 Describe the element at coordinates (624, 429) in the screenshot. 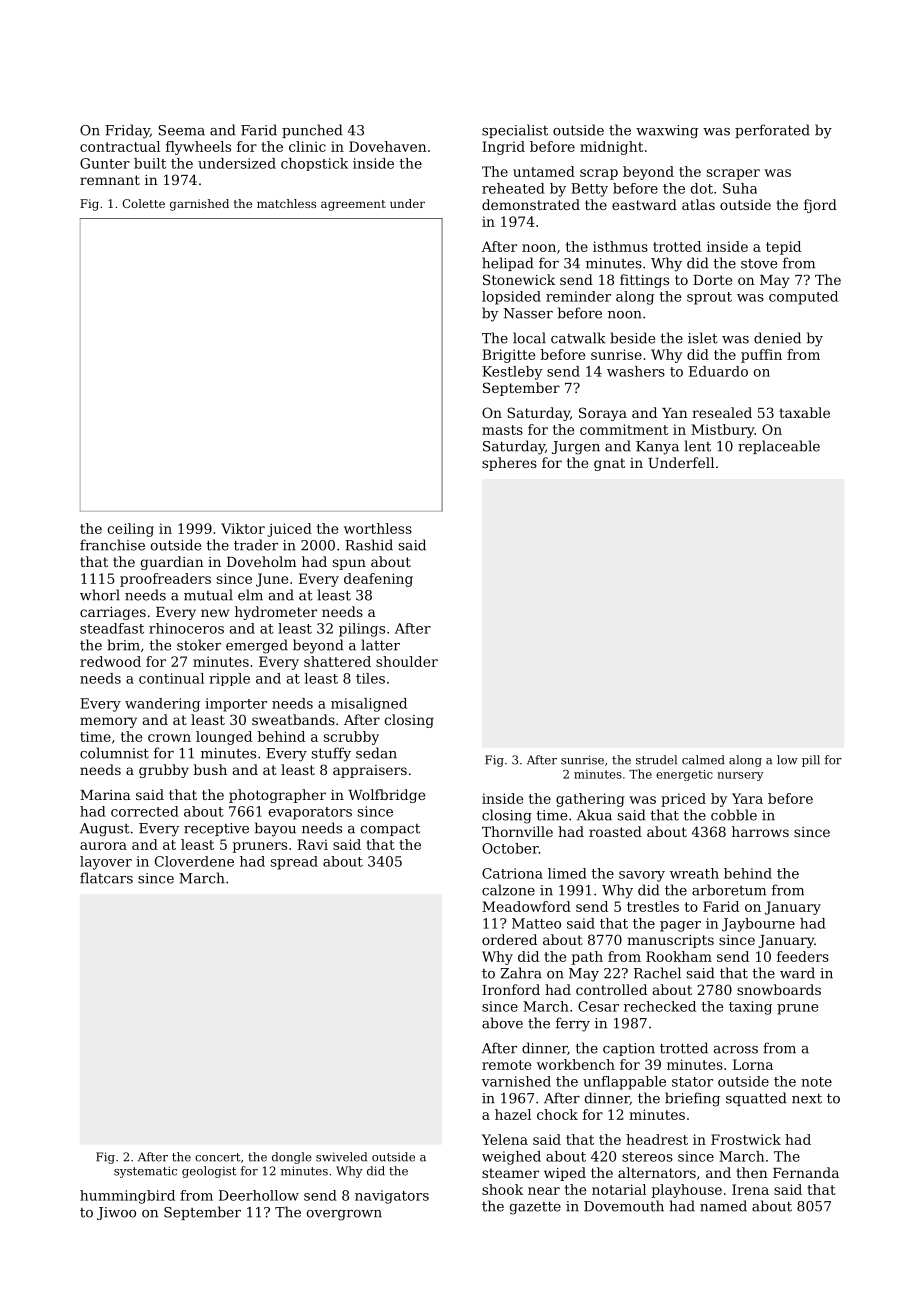

I see `commitment` at that location.
